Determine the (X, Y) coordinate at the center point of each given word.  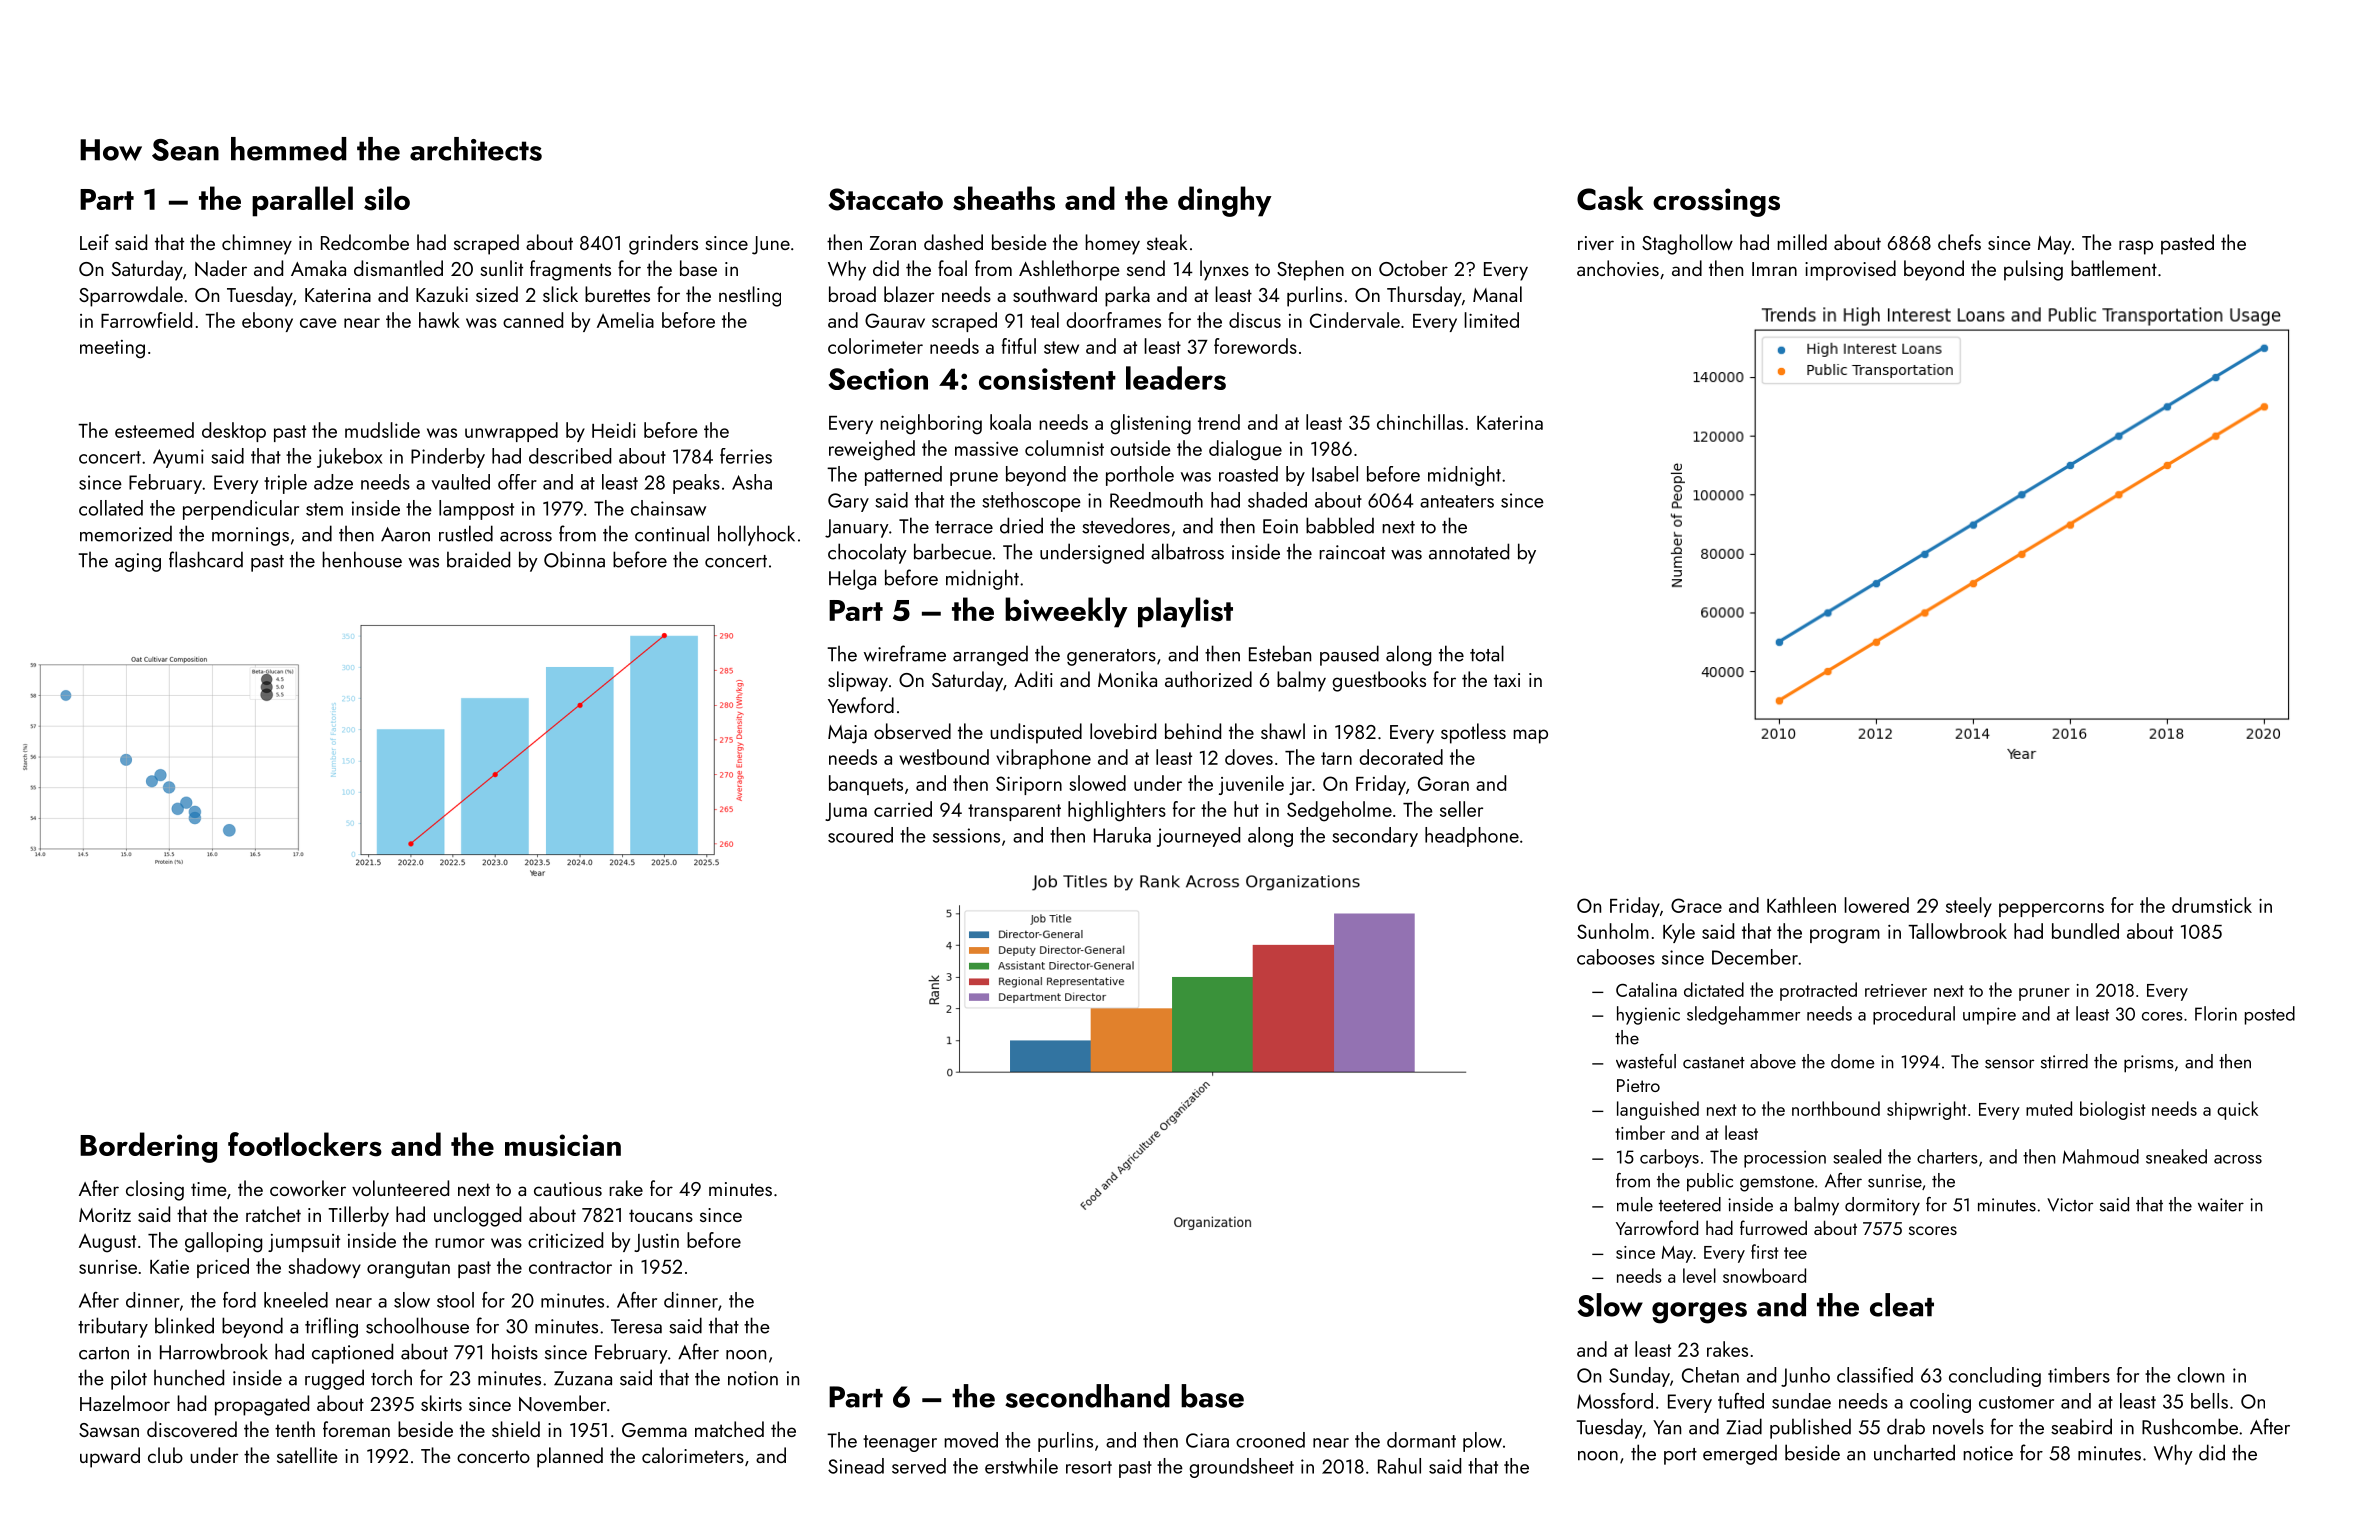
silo (387, 198)
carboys (1669, 1158)
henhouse (362, 559)
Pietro (1638, 1085)
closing (155, 1190)
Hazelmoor (125, 1403)
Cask (1610, 198)
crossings (1716, 202)
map (1530, 736)
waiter (2221, 1205)
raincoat (1352, 552)
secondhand (1087, 1396)
